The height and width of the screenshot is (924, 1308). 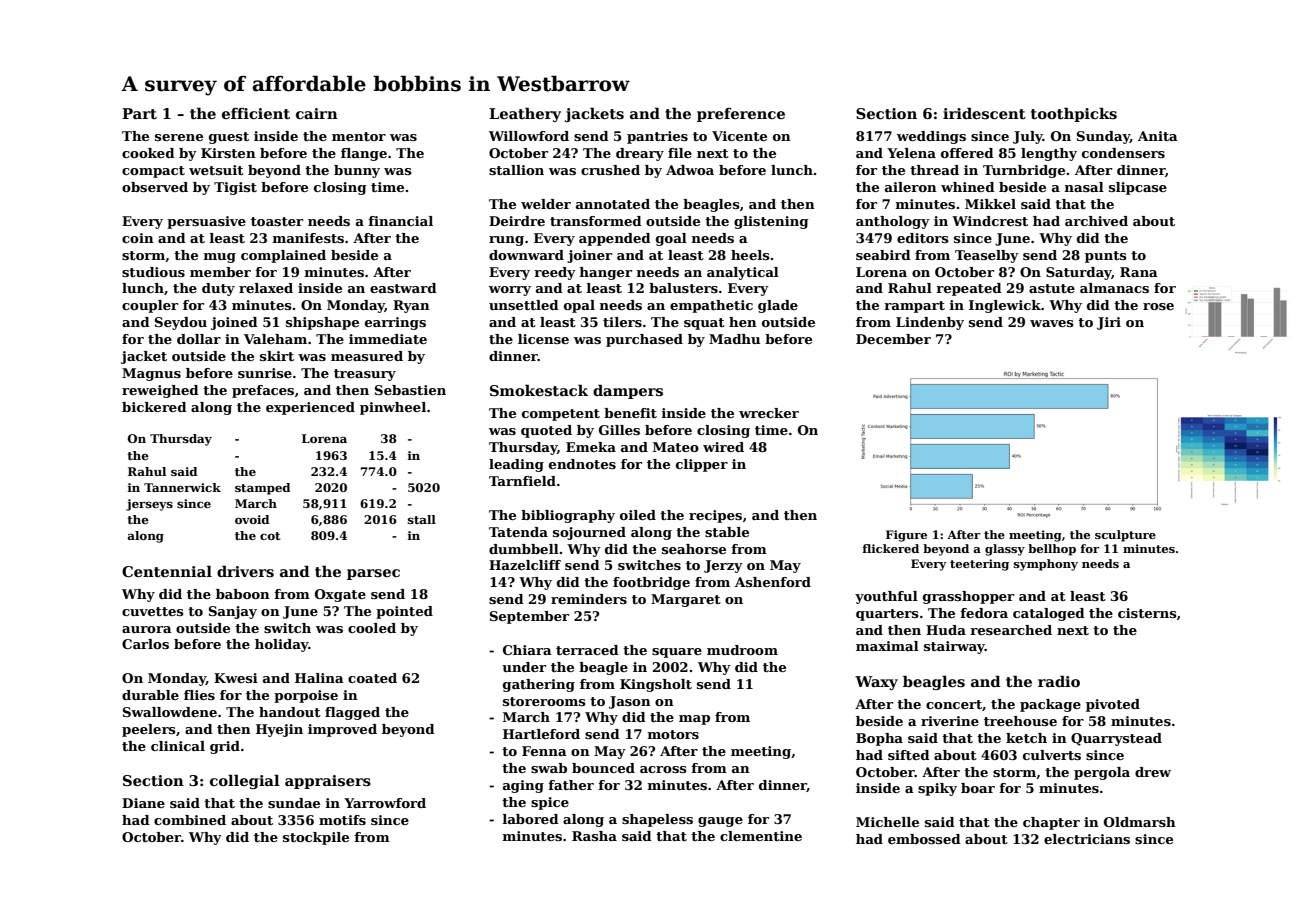 What do you see at coordinates (984, 113) in the screenshot?
I see `iridescent` at bounding box center [984, 113].
